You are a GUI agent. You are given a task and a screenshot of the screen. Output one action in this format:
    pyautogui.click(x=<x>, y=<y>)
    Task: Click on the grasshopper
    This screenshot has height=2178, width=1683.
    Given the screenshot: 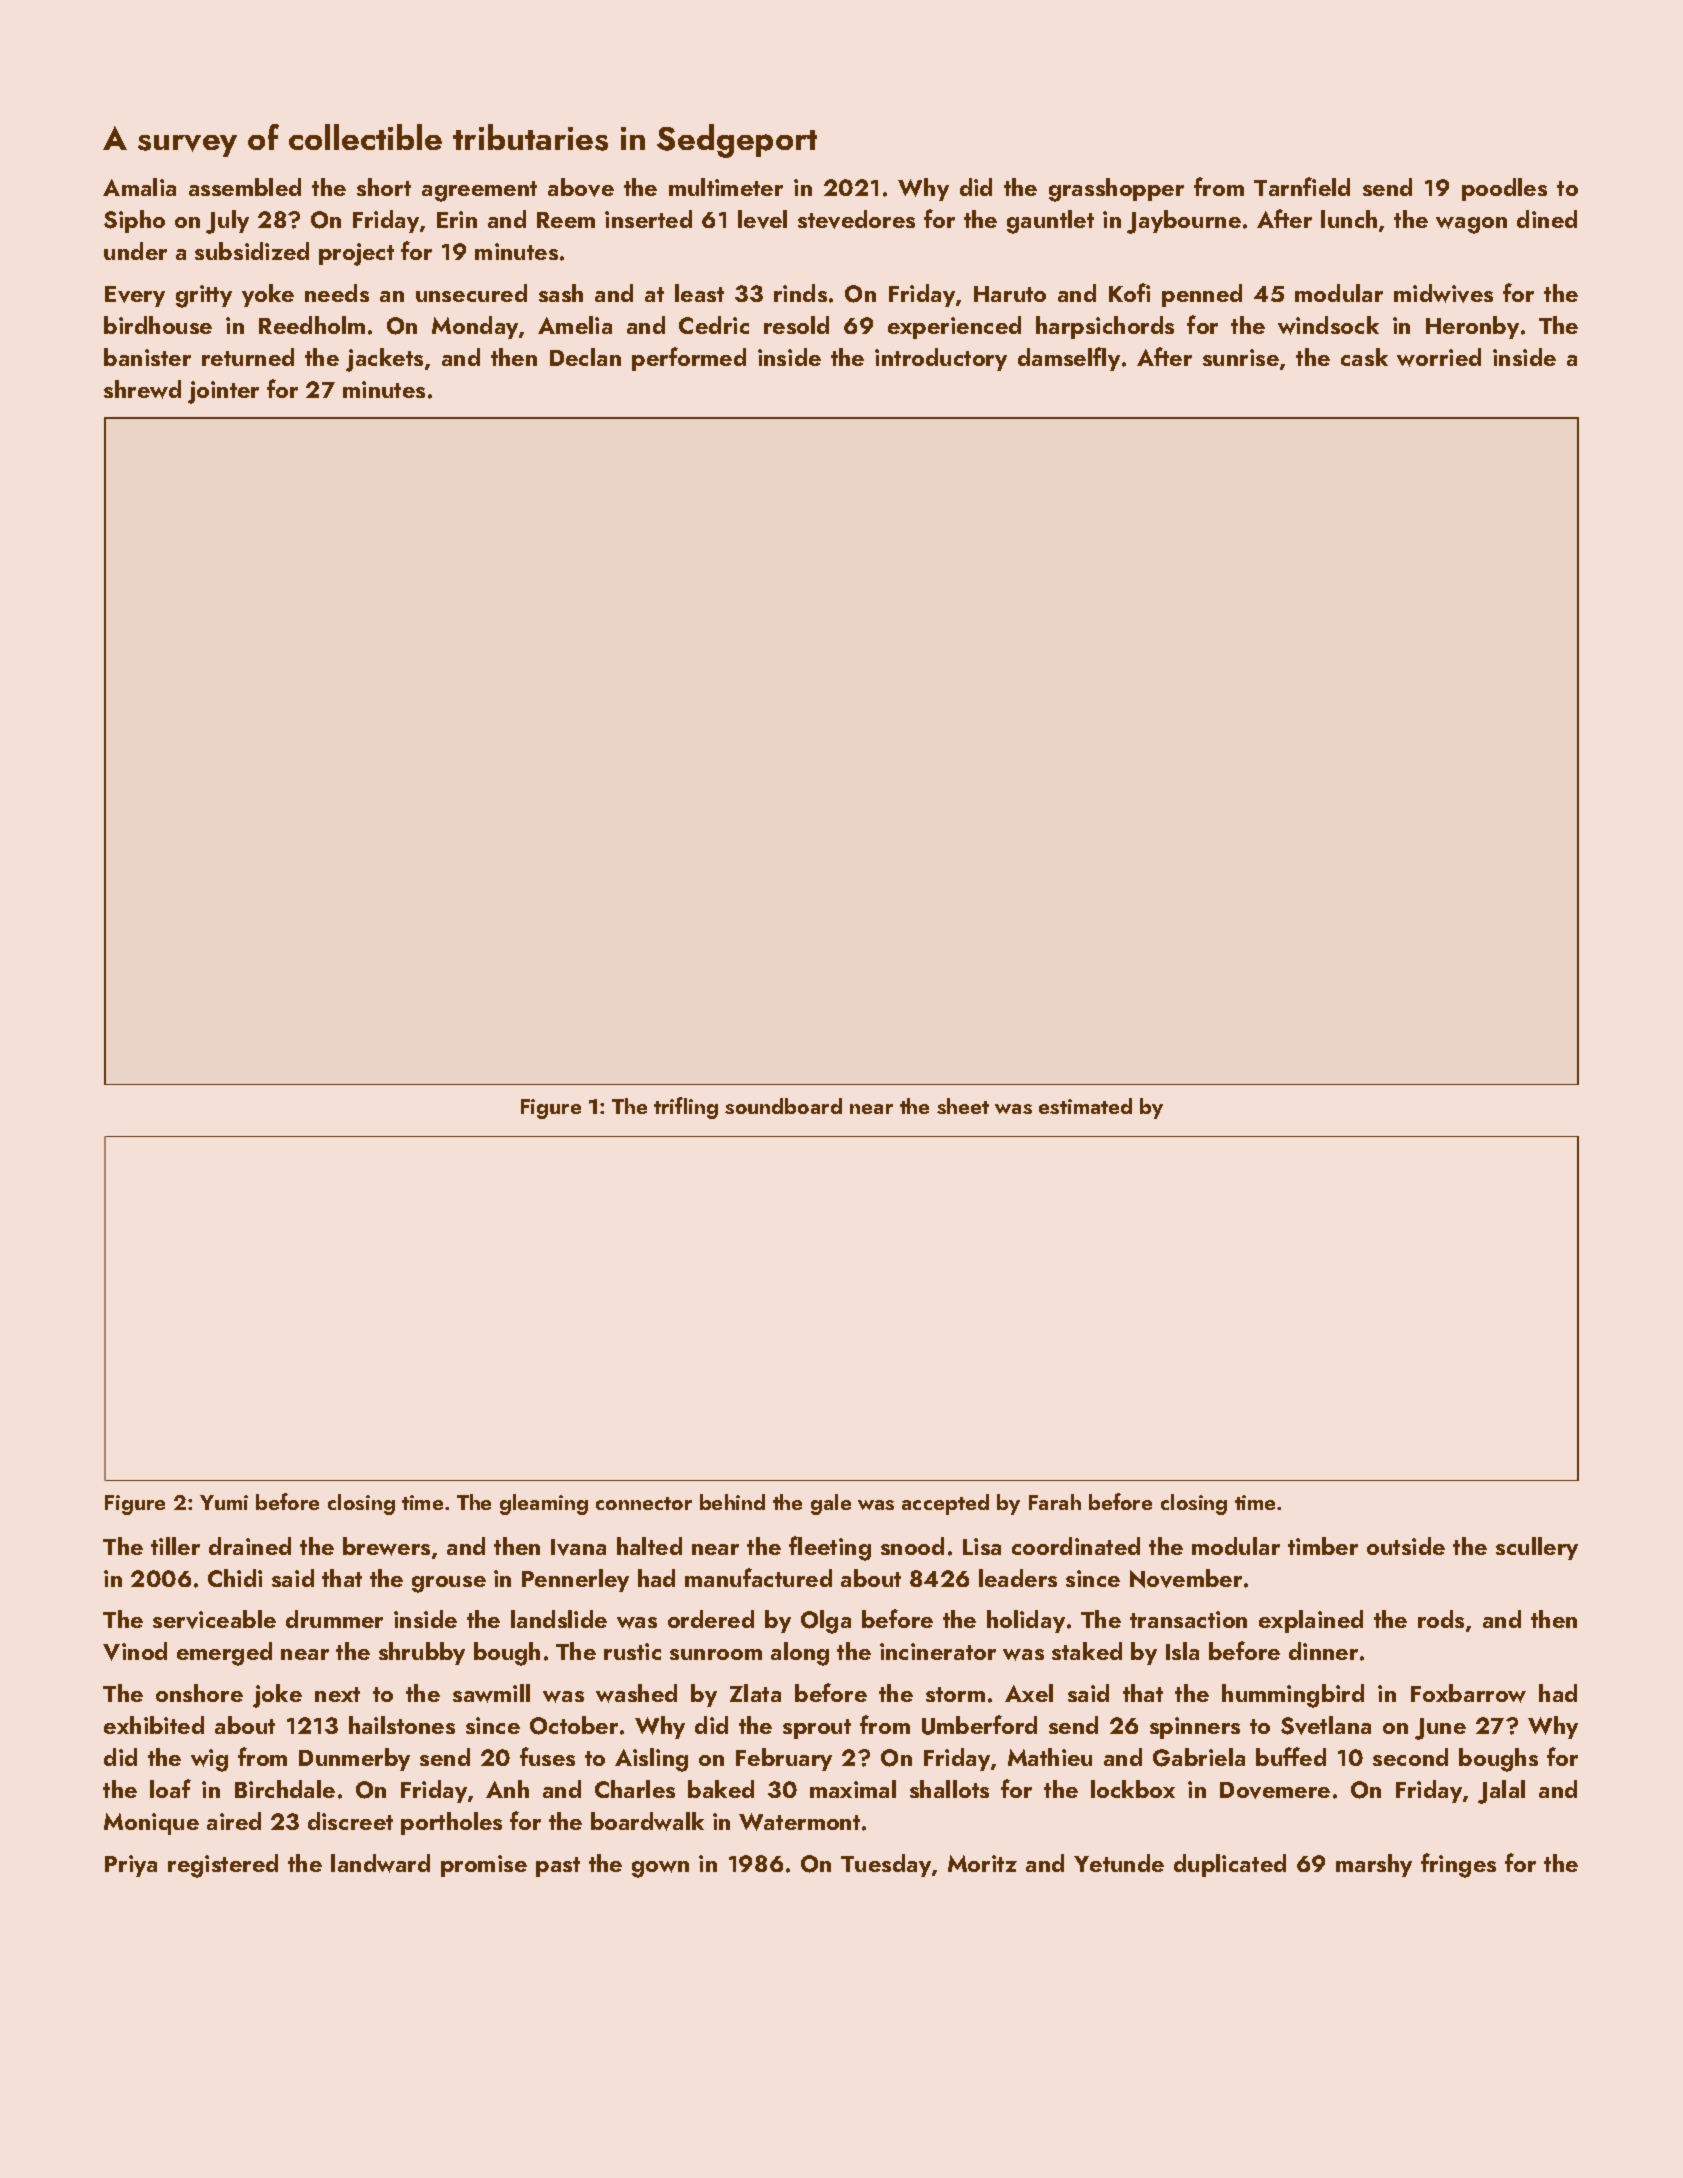 What is the action you would take?
    pyautogui.click(x=1116, y=190)
